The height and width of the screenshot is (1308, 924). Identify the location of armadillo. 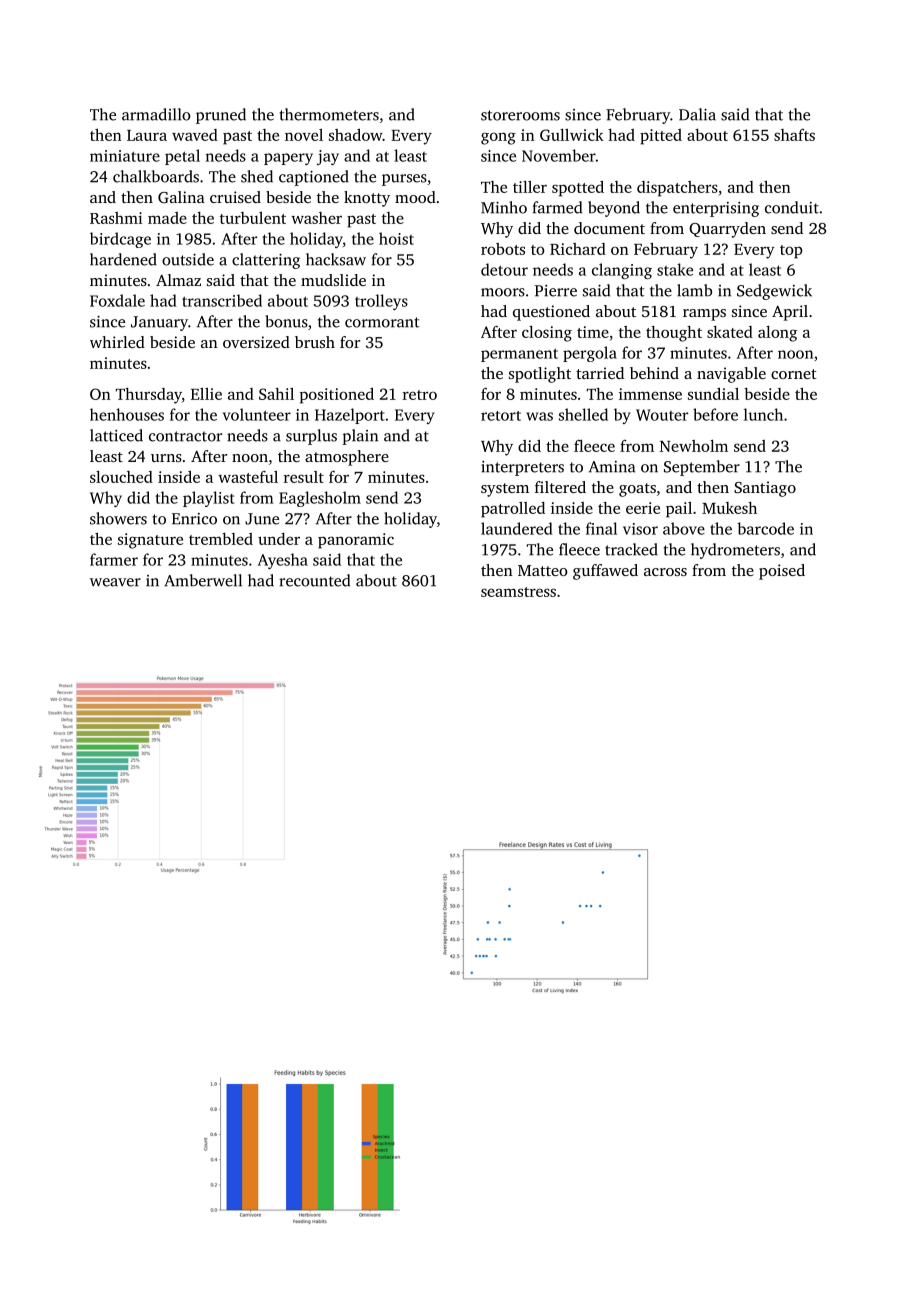
(156, 114).
